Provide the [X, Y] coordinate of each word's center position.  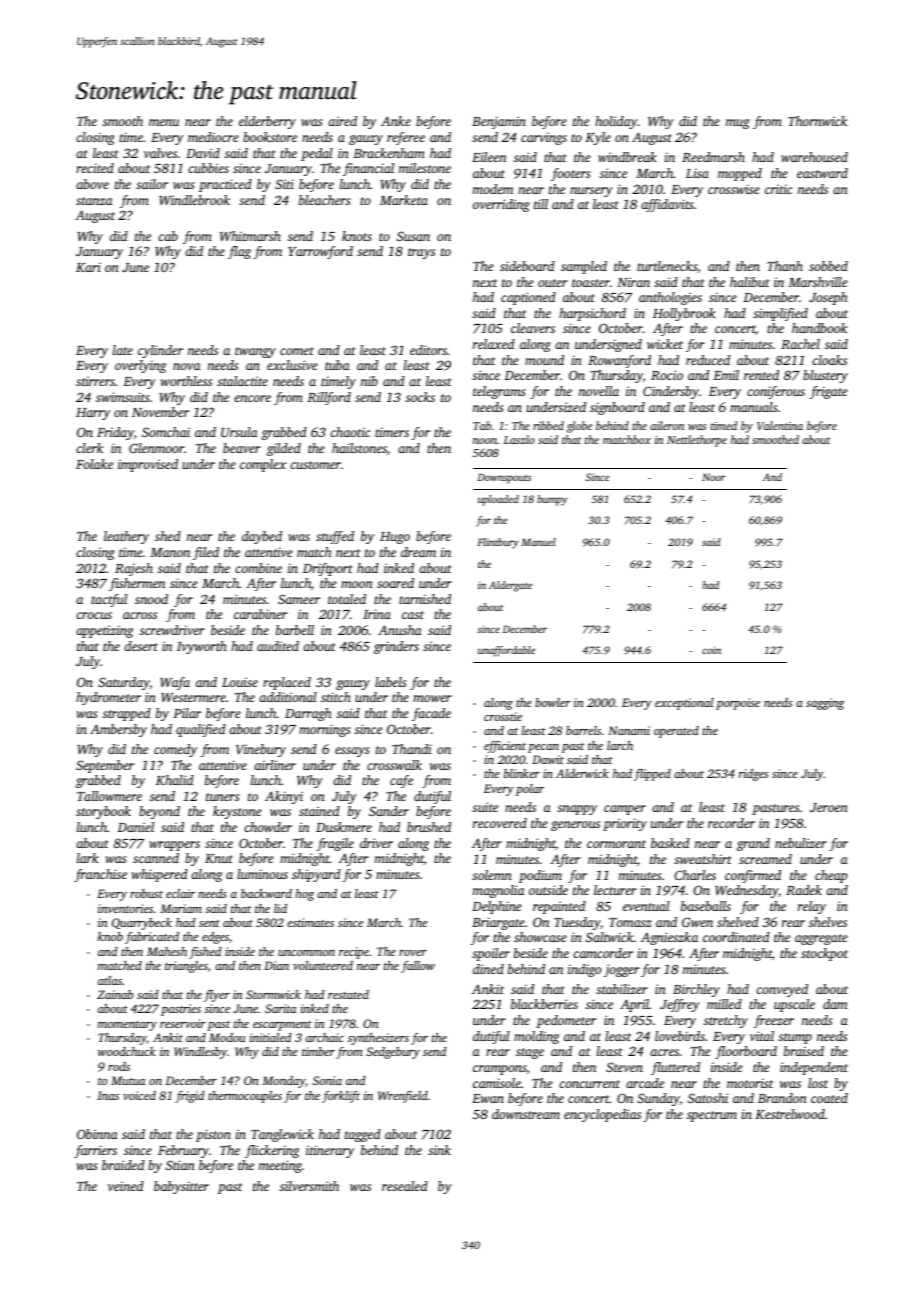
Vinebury [261, 750]
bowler [553, 702]
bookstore [270, 137]
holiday [616, 122]
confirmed [753, 876]
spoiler [491, 954]
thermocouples [245, 1097]
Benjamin [499, 122]
